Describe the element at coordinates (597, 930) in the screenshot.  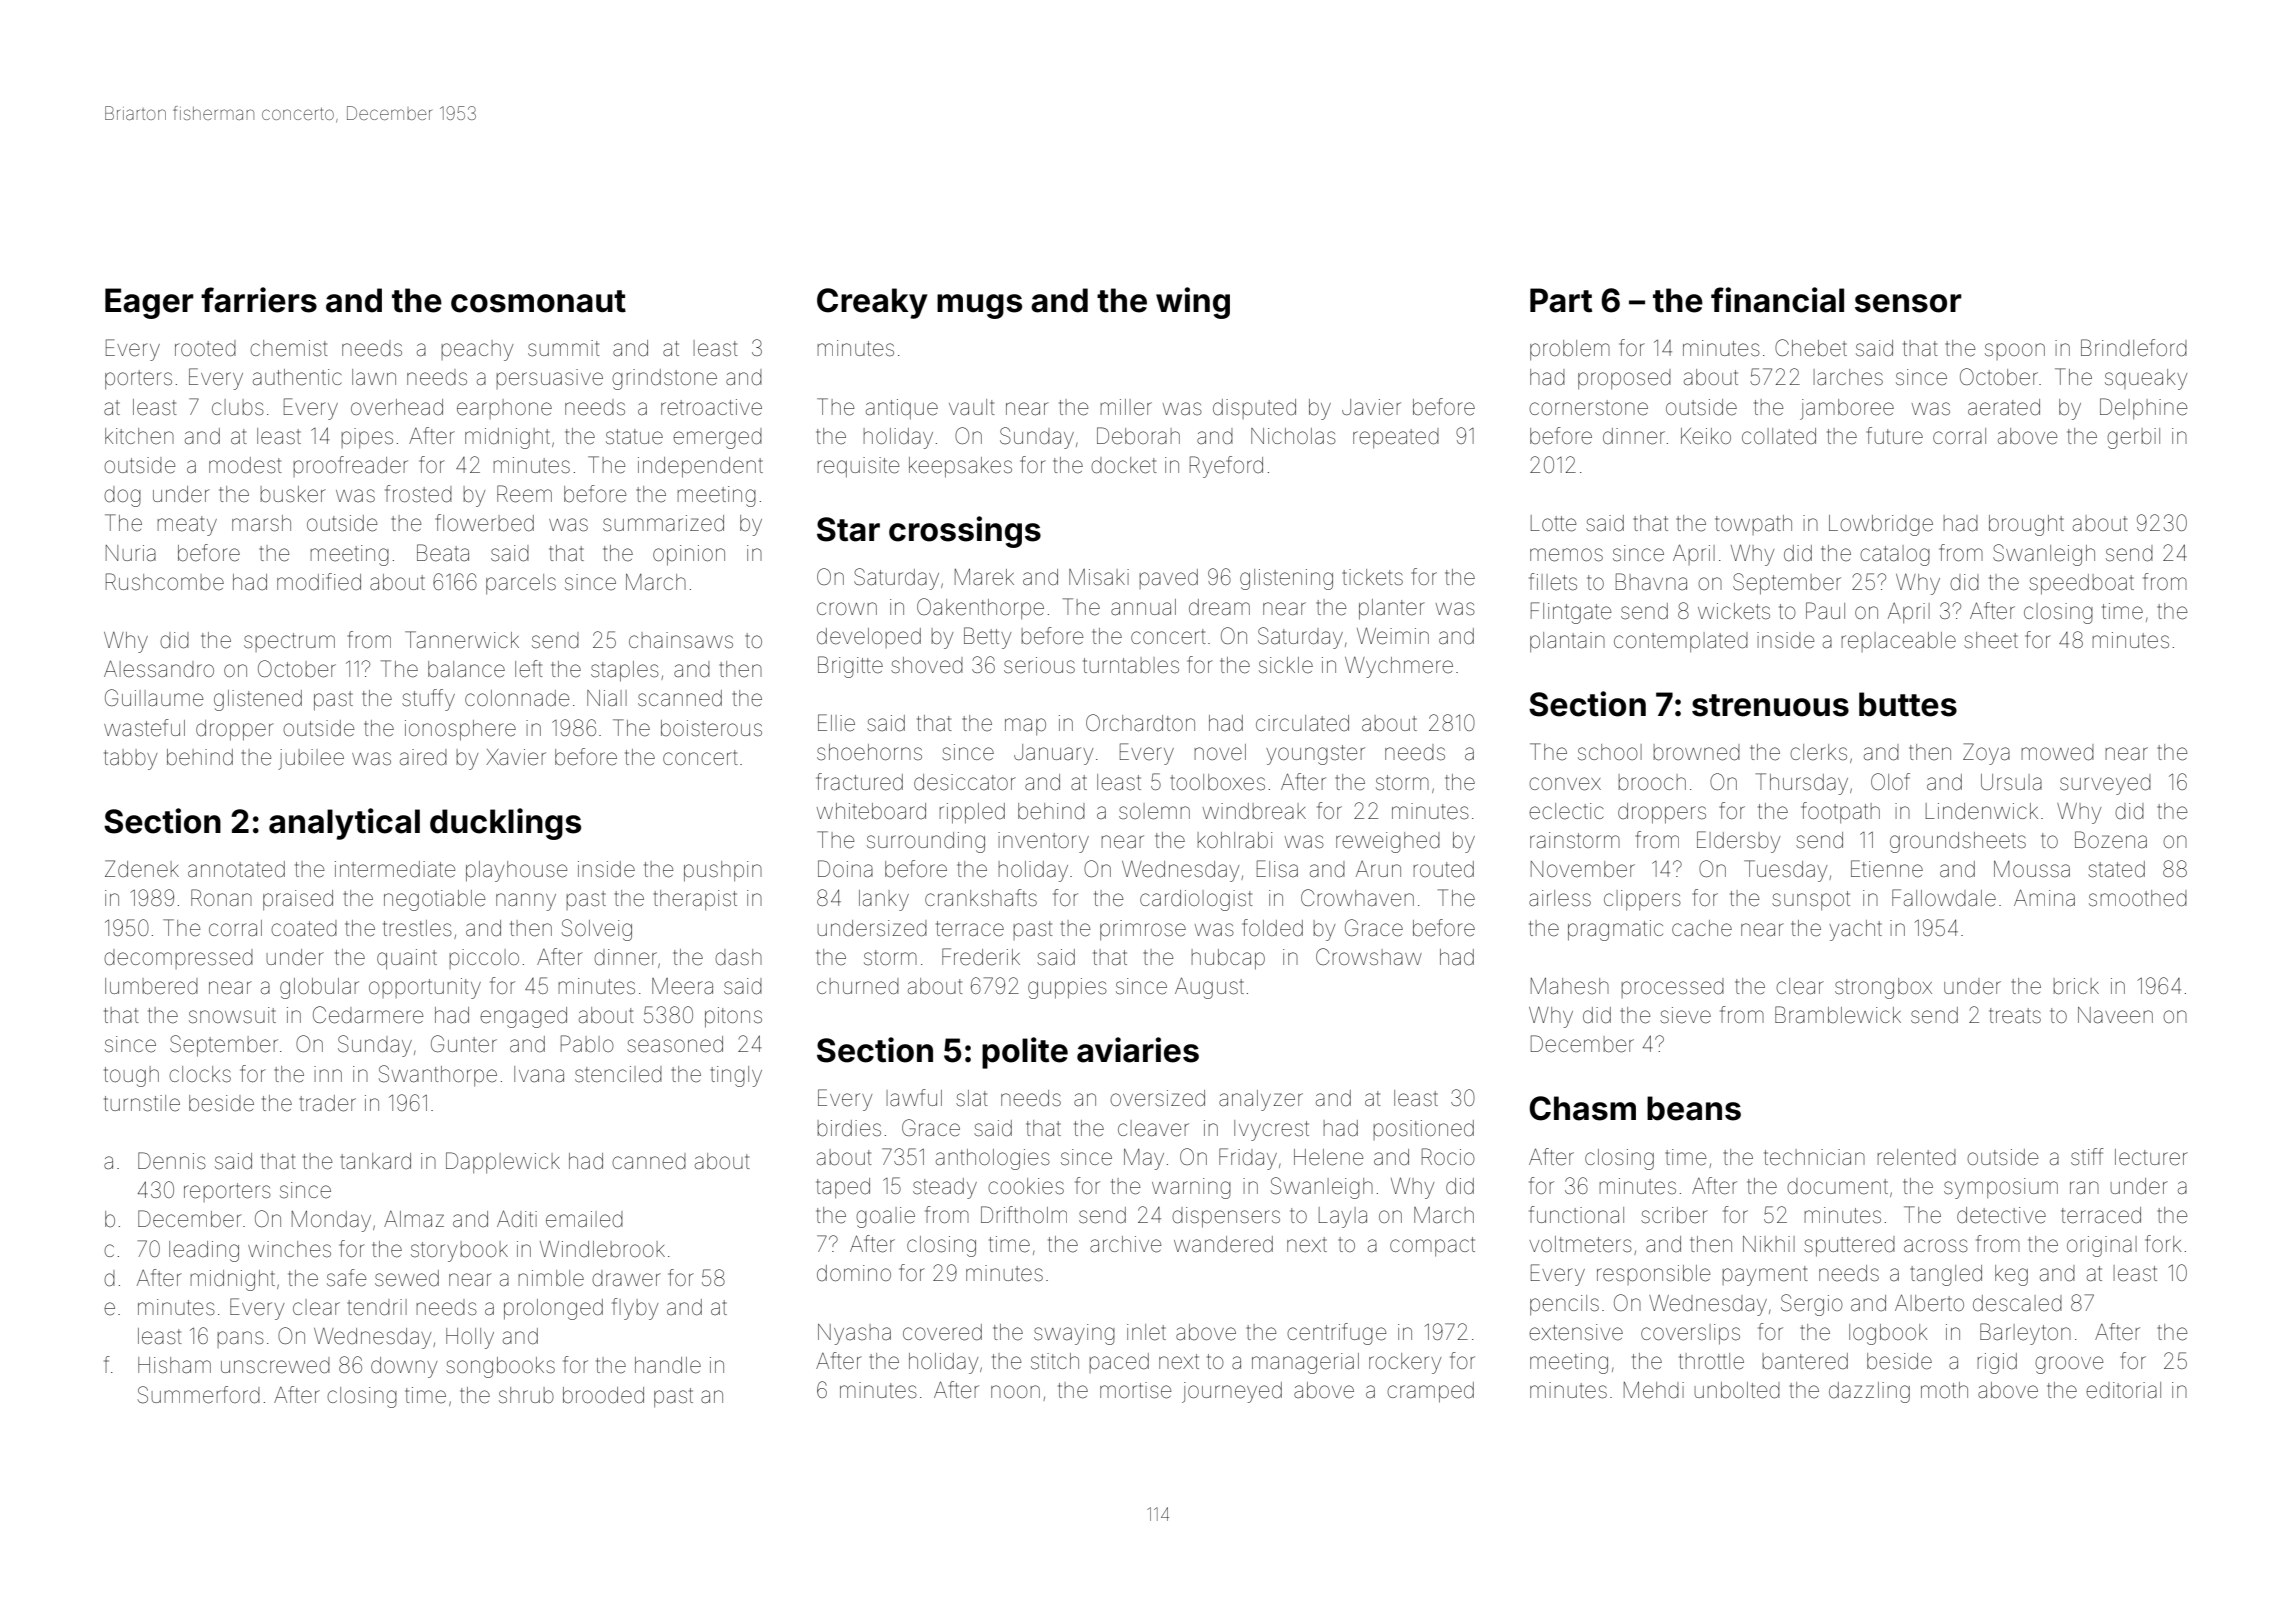
I see `Solveig` at that location.
